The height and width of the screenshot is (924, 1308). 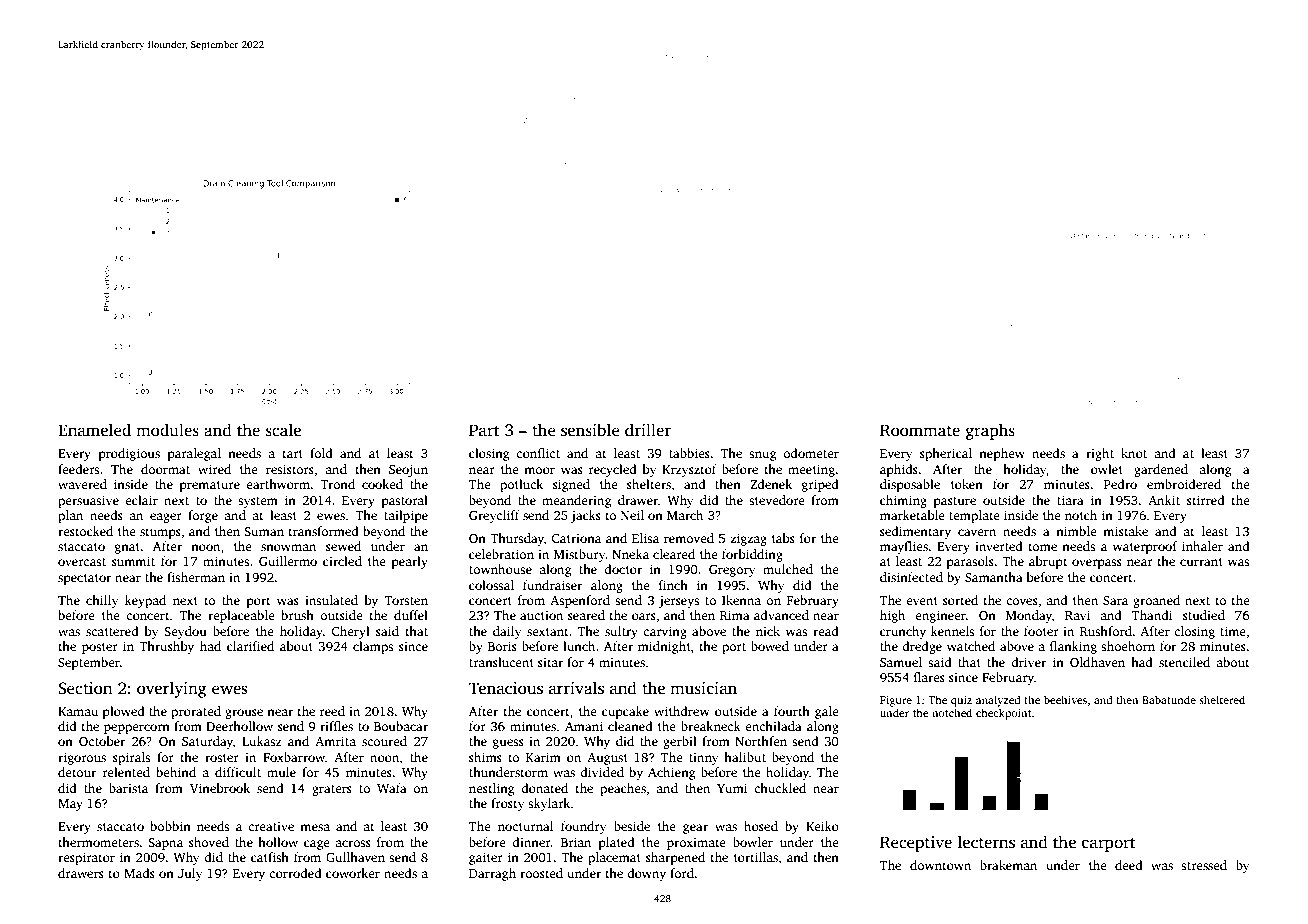 I want to click on fold, so click(x=321, y=453).
